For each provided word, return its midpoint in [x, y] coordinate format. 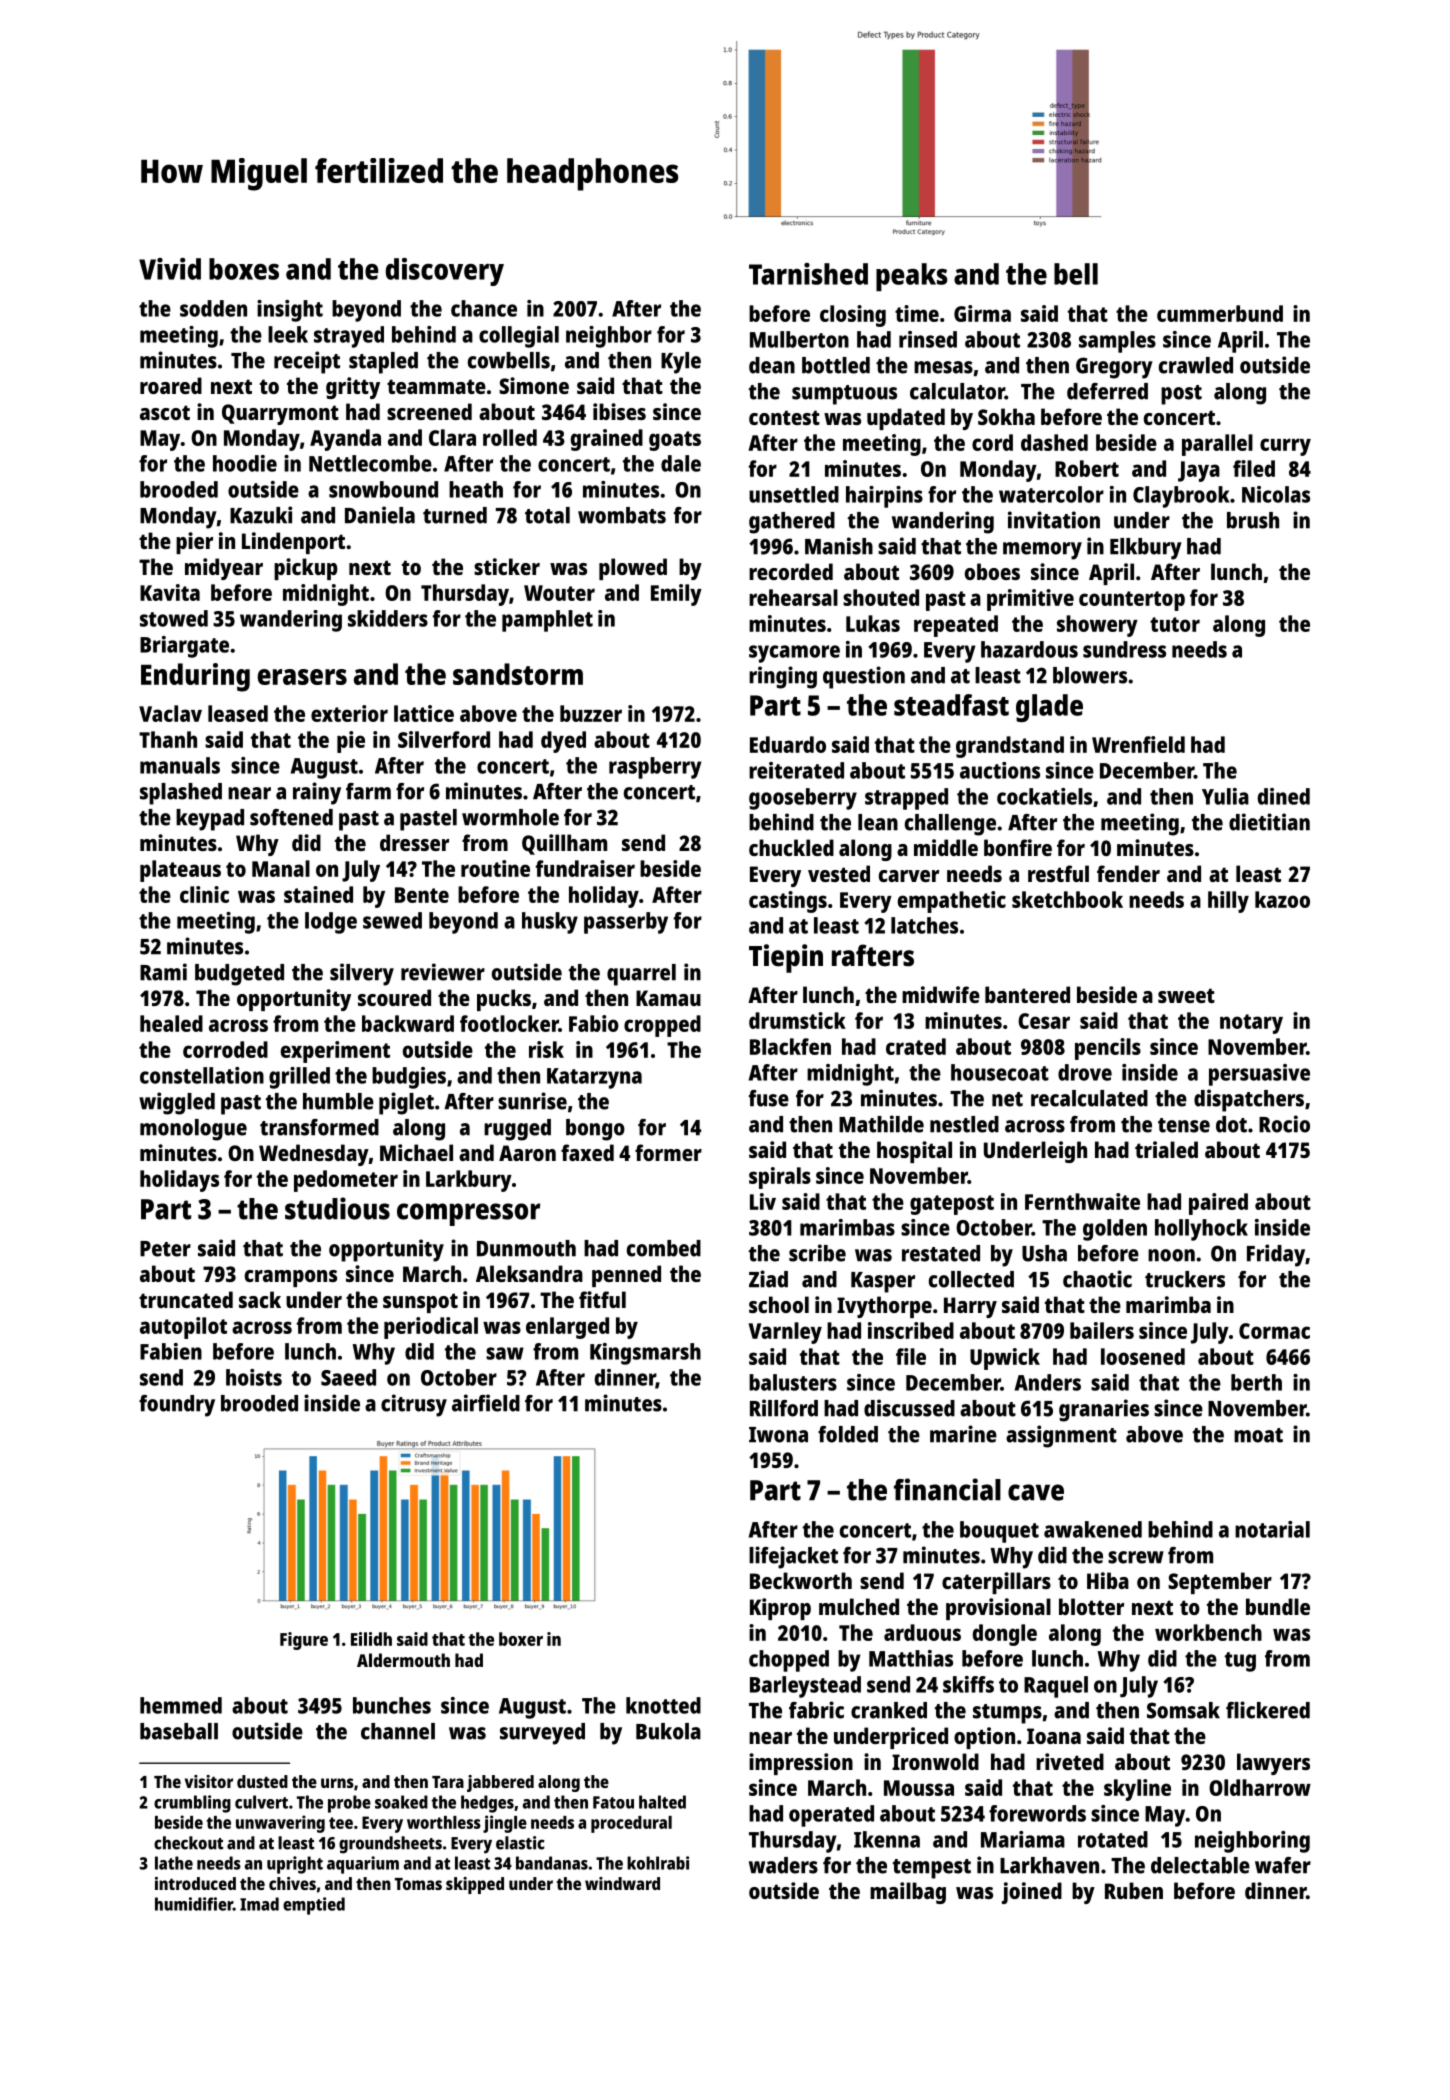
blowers [1090, 675]
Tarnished [808, 274]
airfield [486, 1403]
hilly [1228, 902]
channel [398, 1731]
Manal [281, 868]
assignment [1061, 1436]
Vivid [170, 269]
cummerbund [1220, 313]
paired [1218, 1204]
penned [626, 1276]
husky [550, 923]
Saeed [348, 1377]
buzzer [591, 713]
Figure [304, 1641]
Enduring [195, 677]
